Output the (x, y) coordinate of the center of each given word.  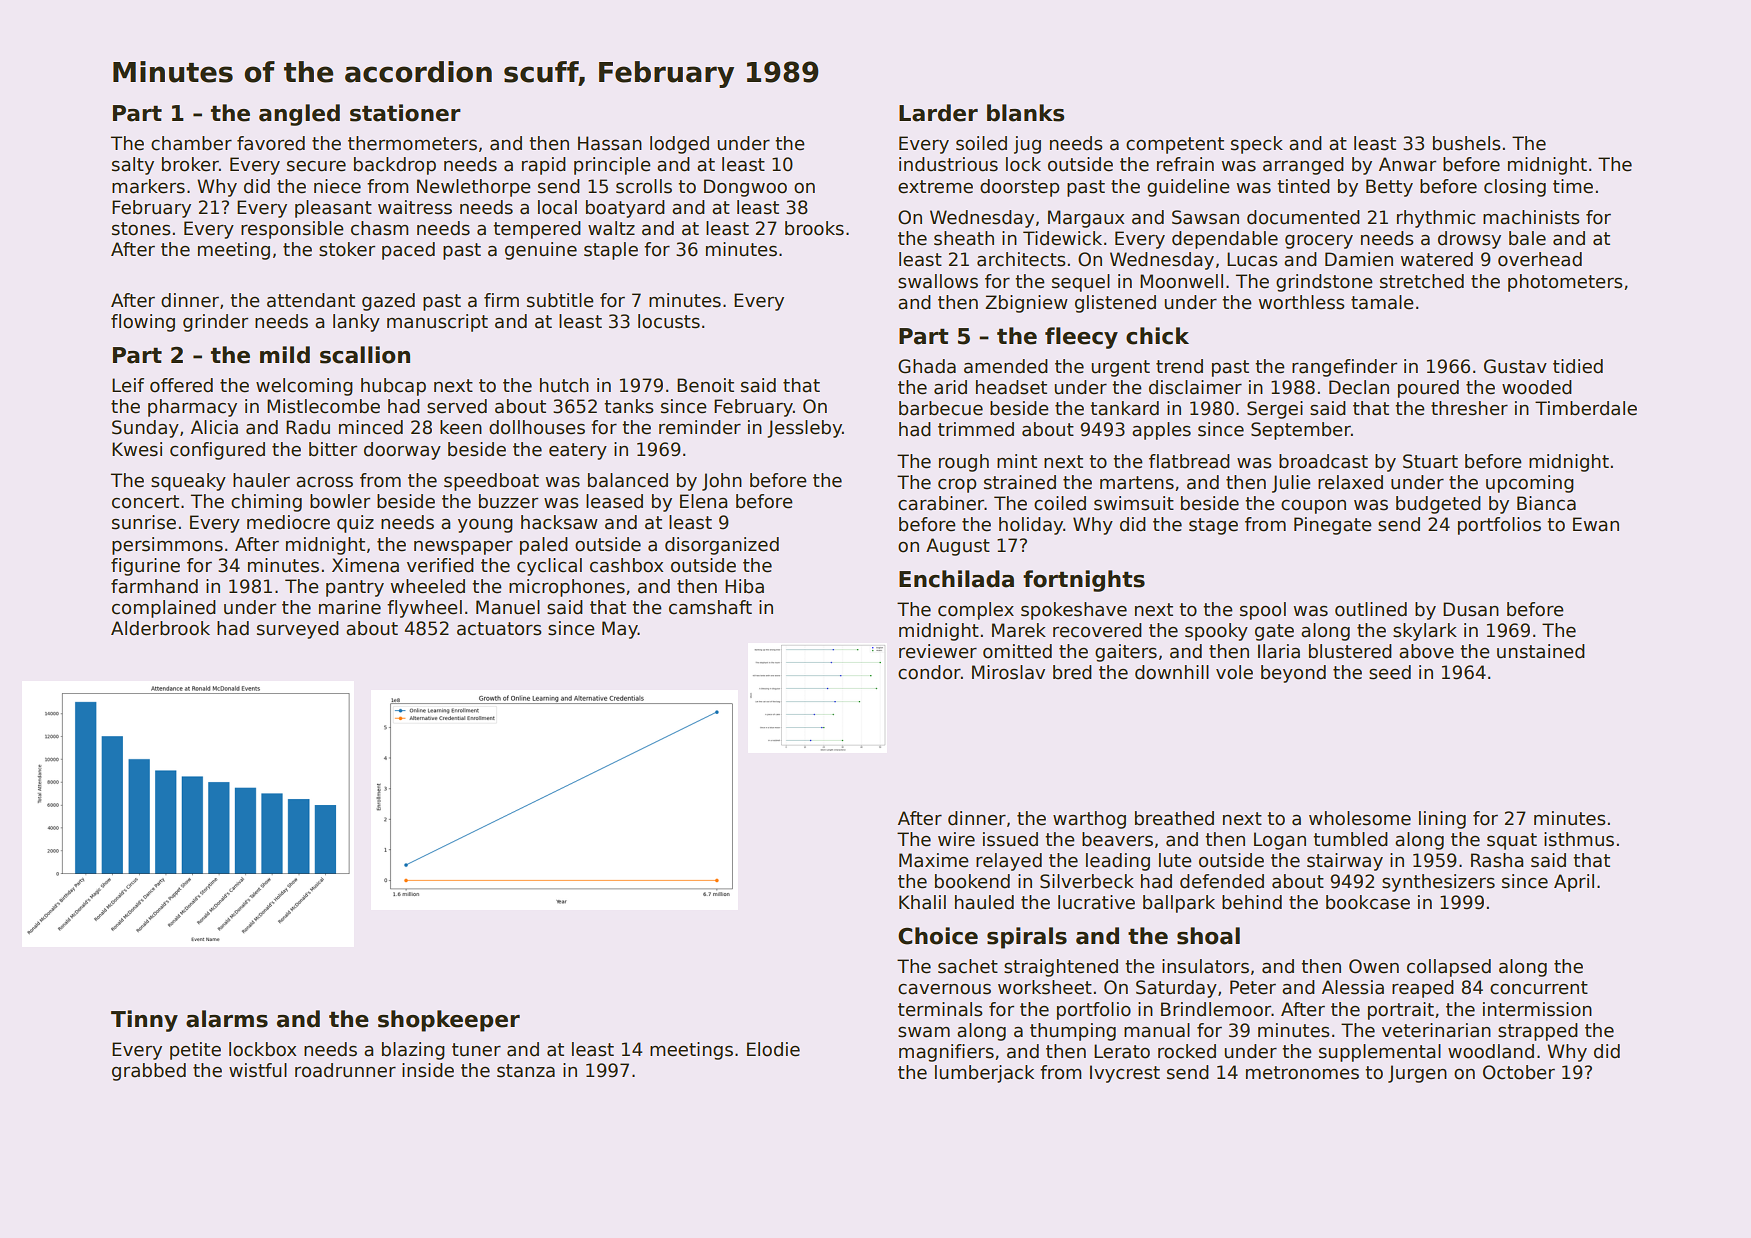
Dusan (1471, 609)
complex (976, 611)
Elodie (773, 1049)
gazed (388, 302)
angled (299, 115)
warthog (1089, 820)
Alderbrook (160, 628)
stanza (526, 1071)
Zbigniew (1026, 304)
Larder (938, 113)
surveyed (298, 630)
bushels (1467, 143)
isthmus (1579, 839)
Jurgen (1417, 1074)
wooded (1537, 387)
